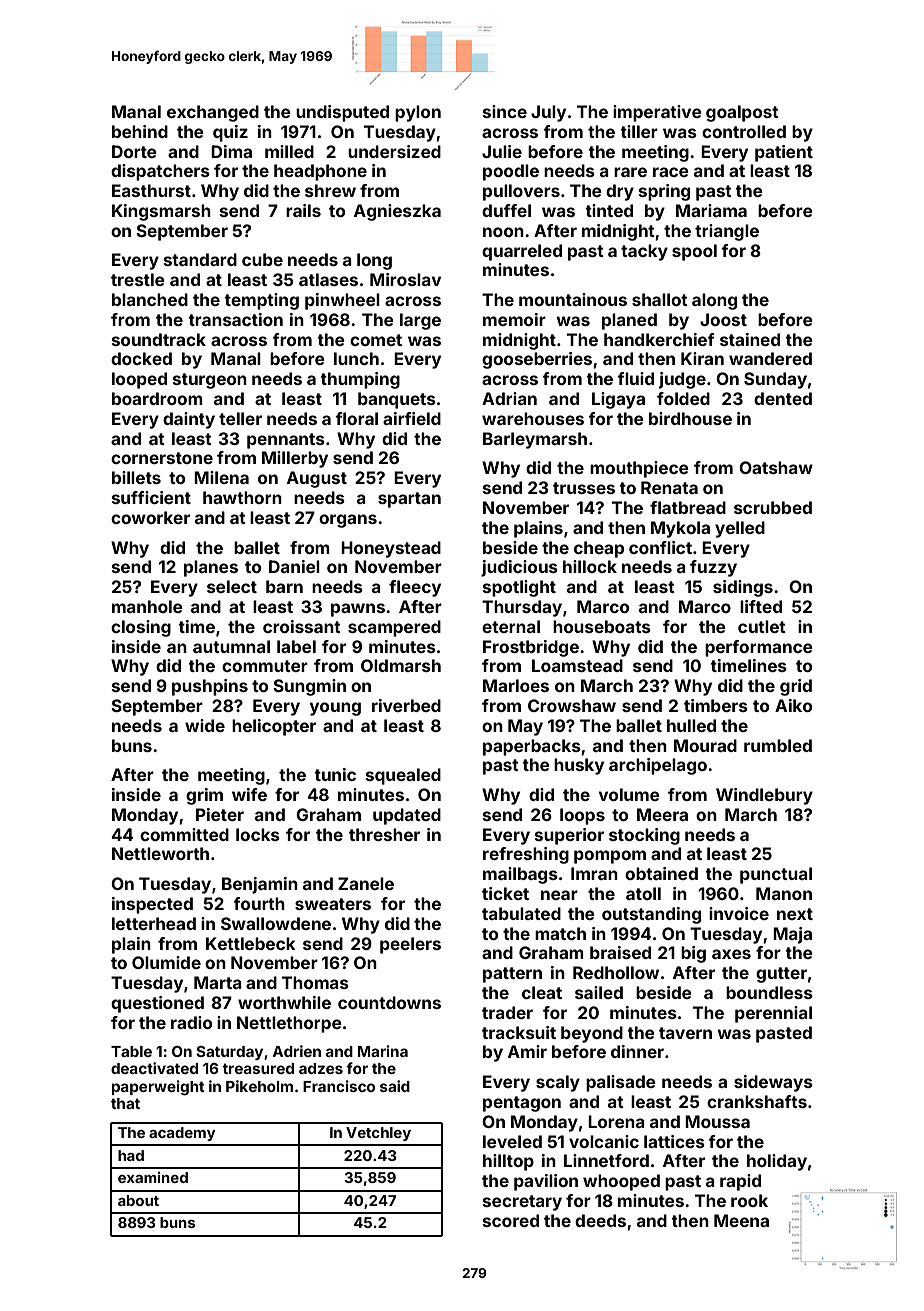 This page has height=1311, width=924. I want to click on spotlight, so click(519, 588).
